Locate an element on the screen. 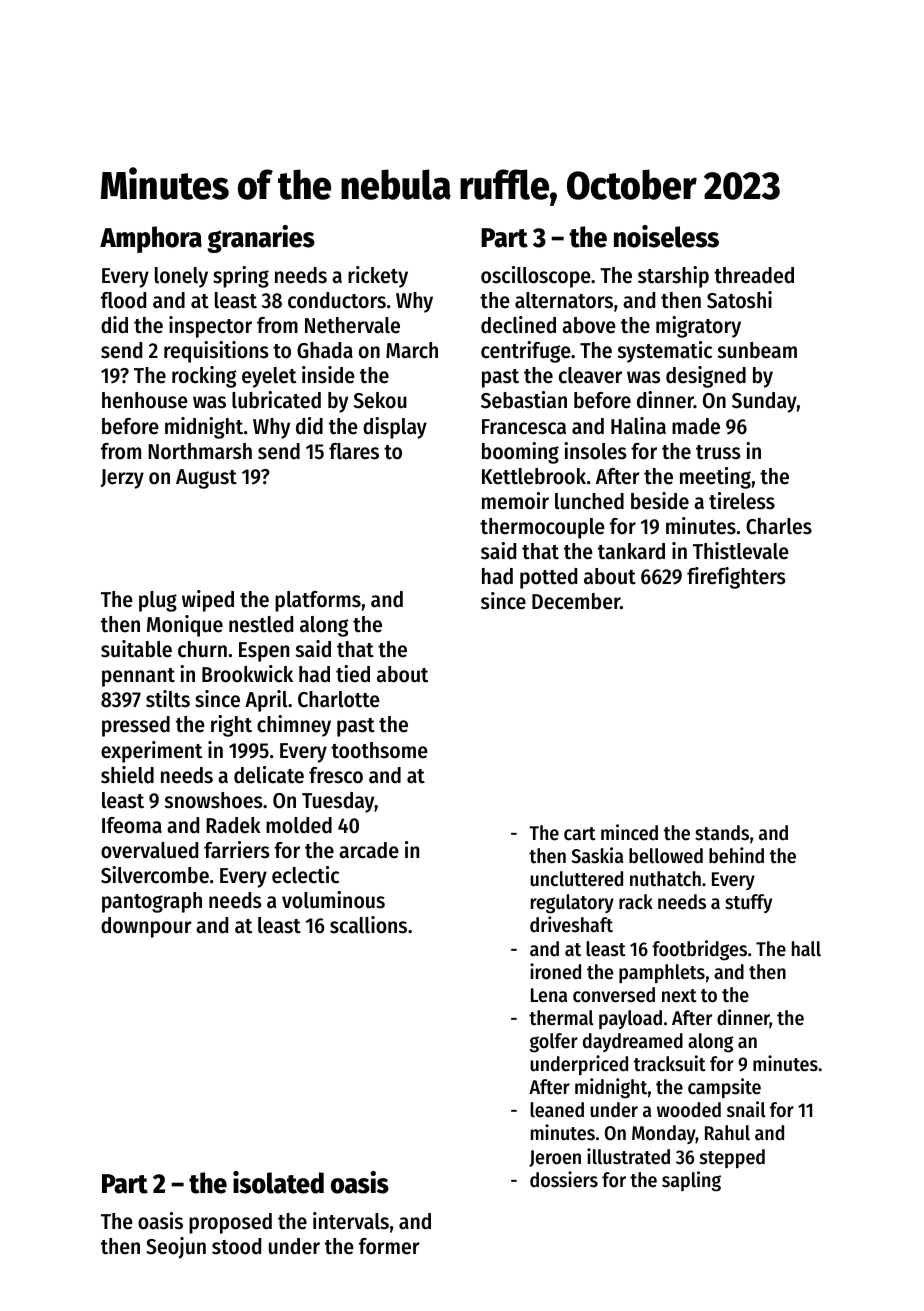  plug is located at coordinates (158, 601).
